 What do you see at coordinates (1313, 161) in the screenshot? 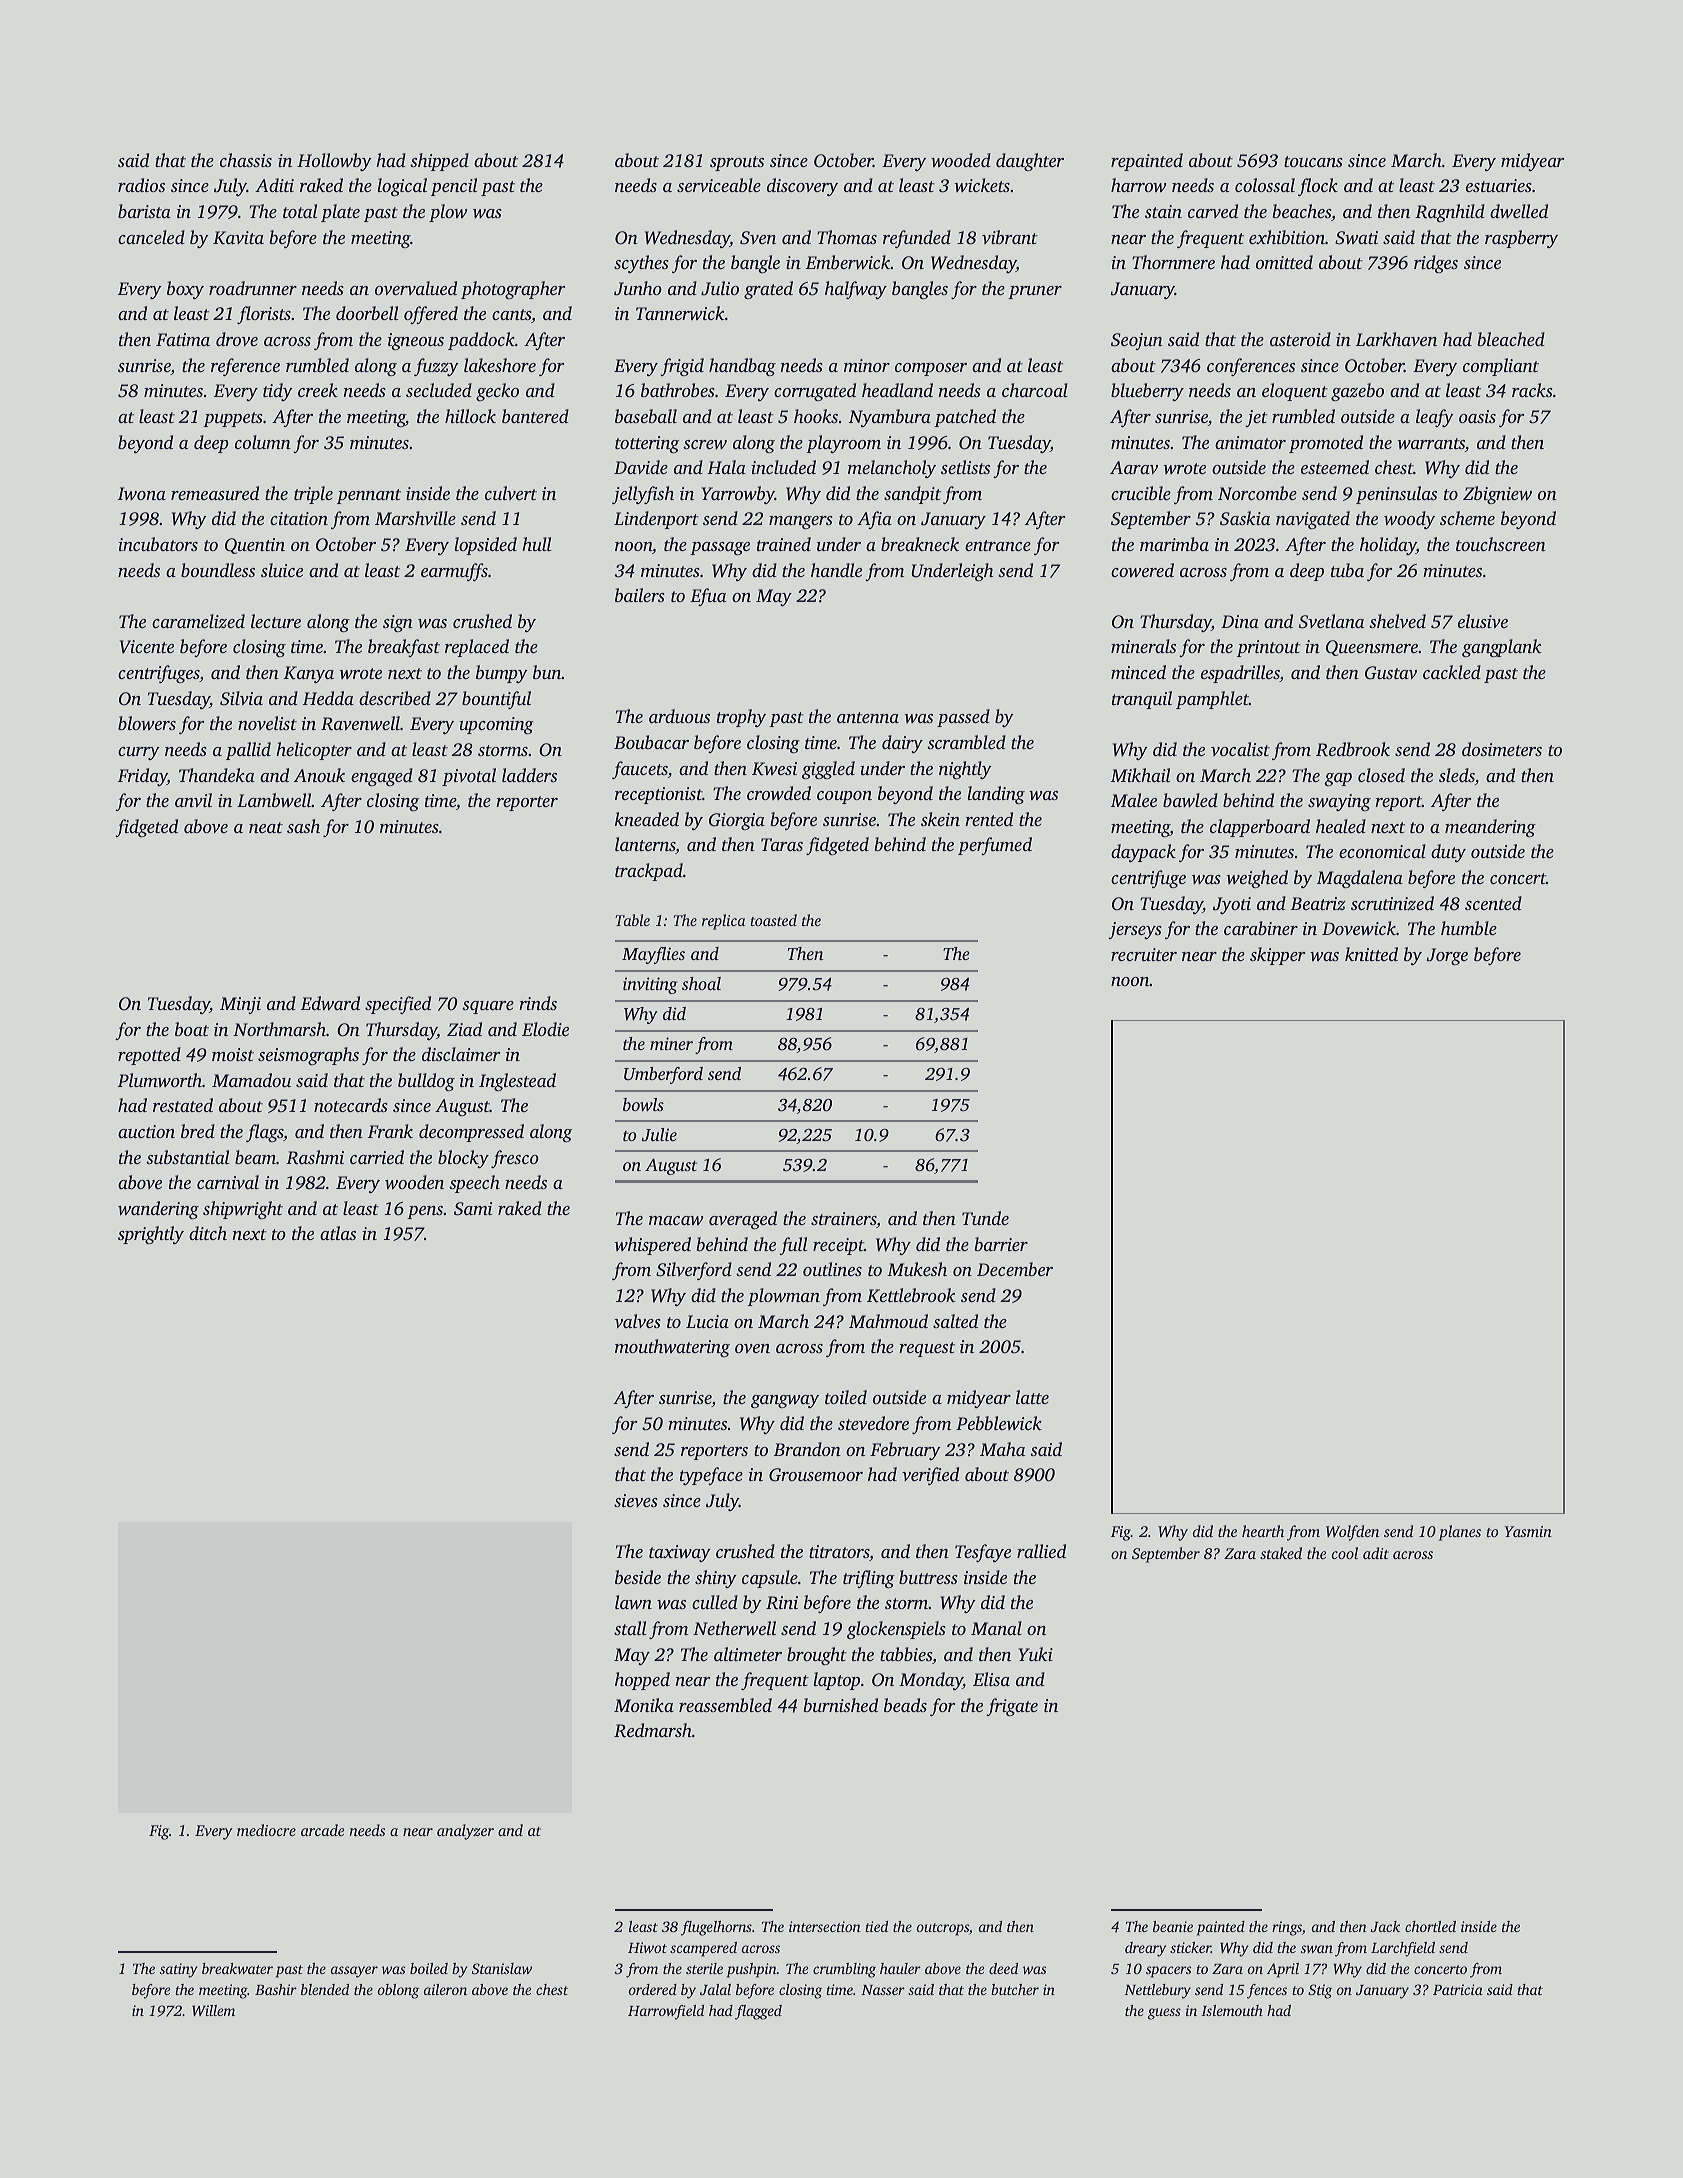
I see `toucans` at bounding box center [1313, 161].
